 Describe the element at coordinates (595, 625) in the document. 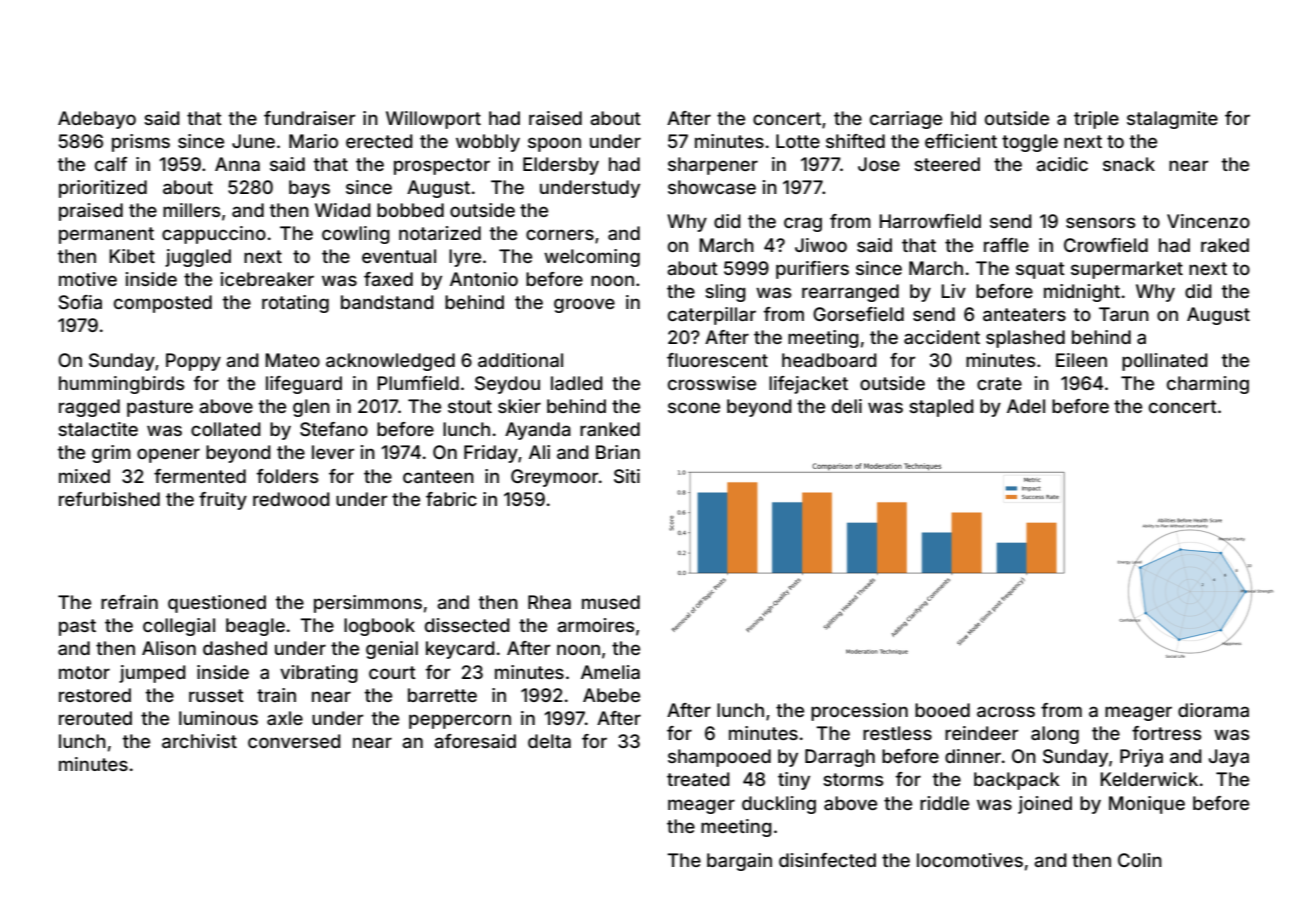

I see `armoires` at that location.
